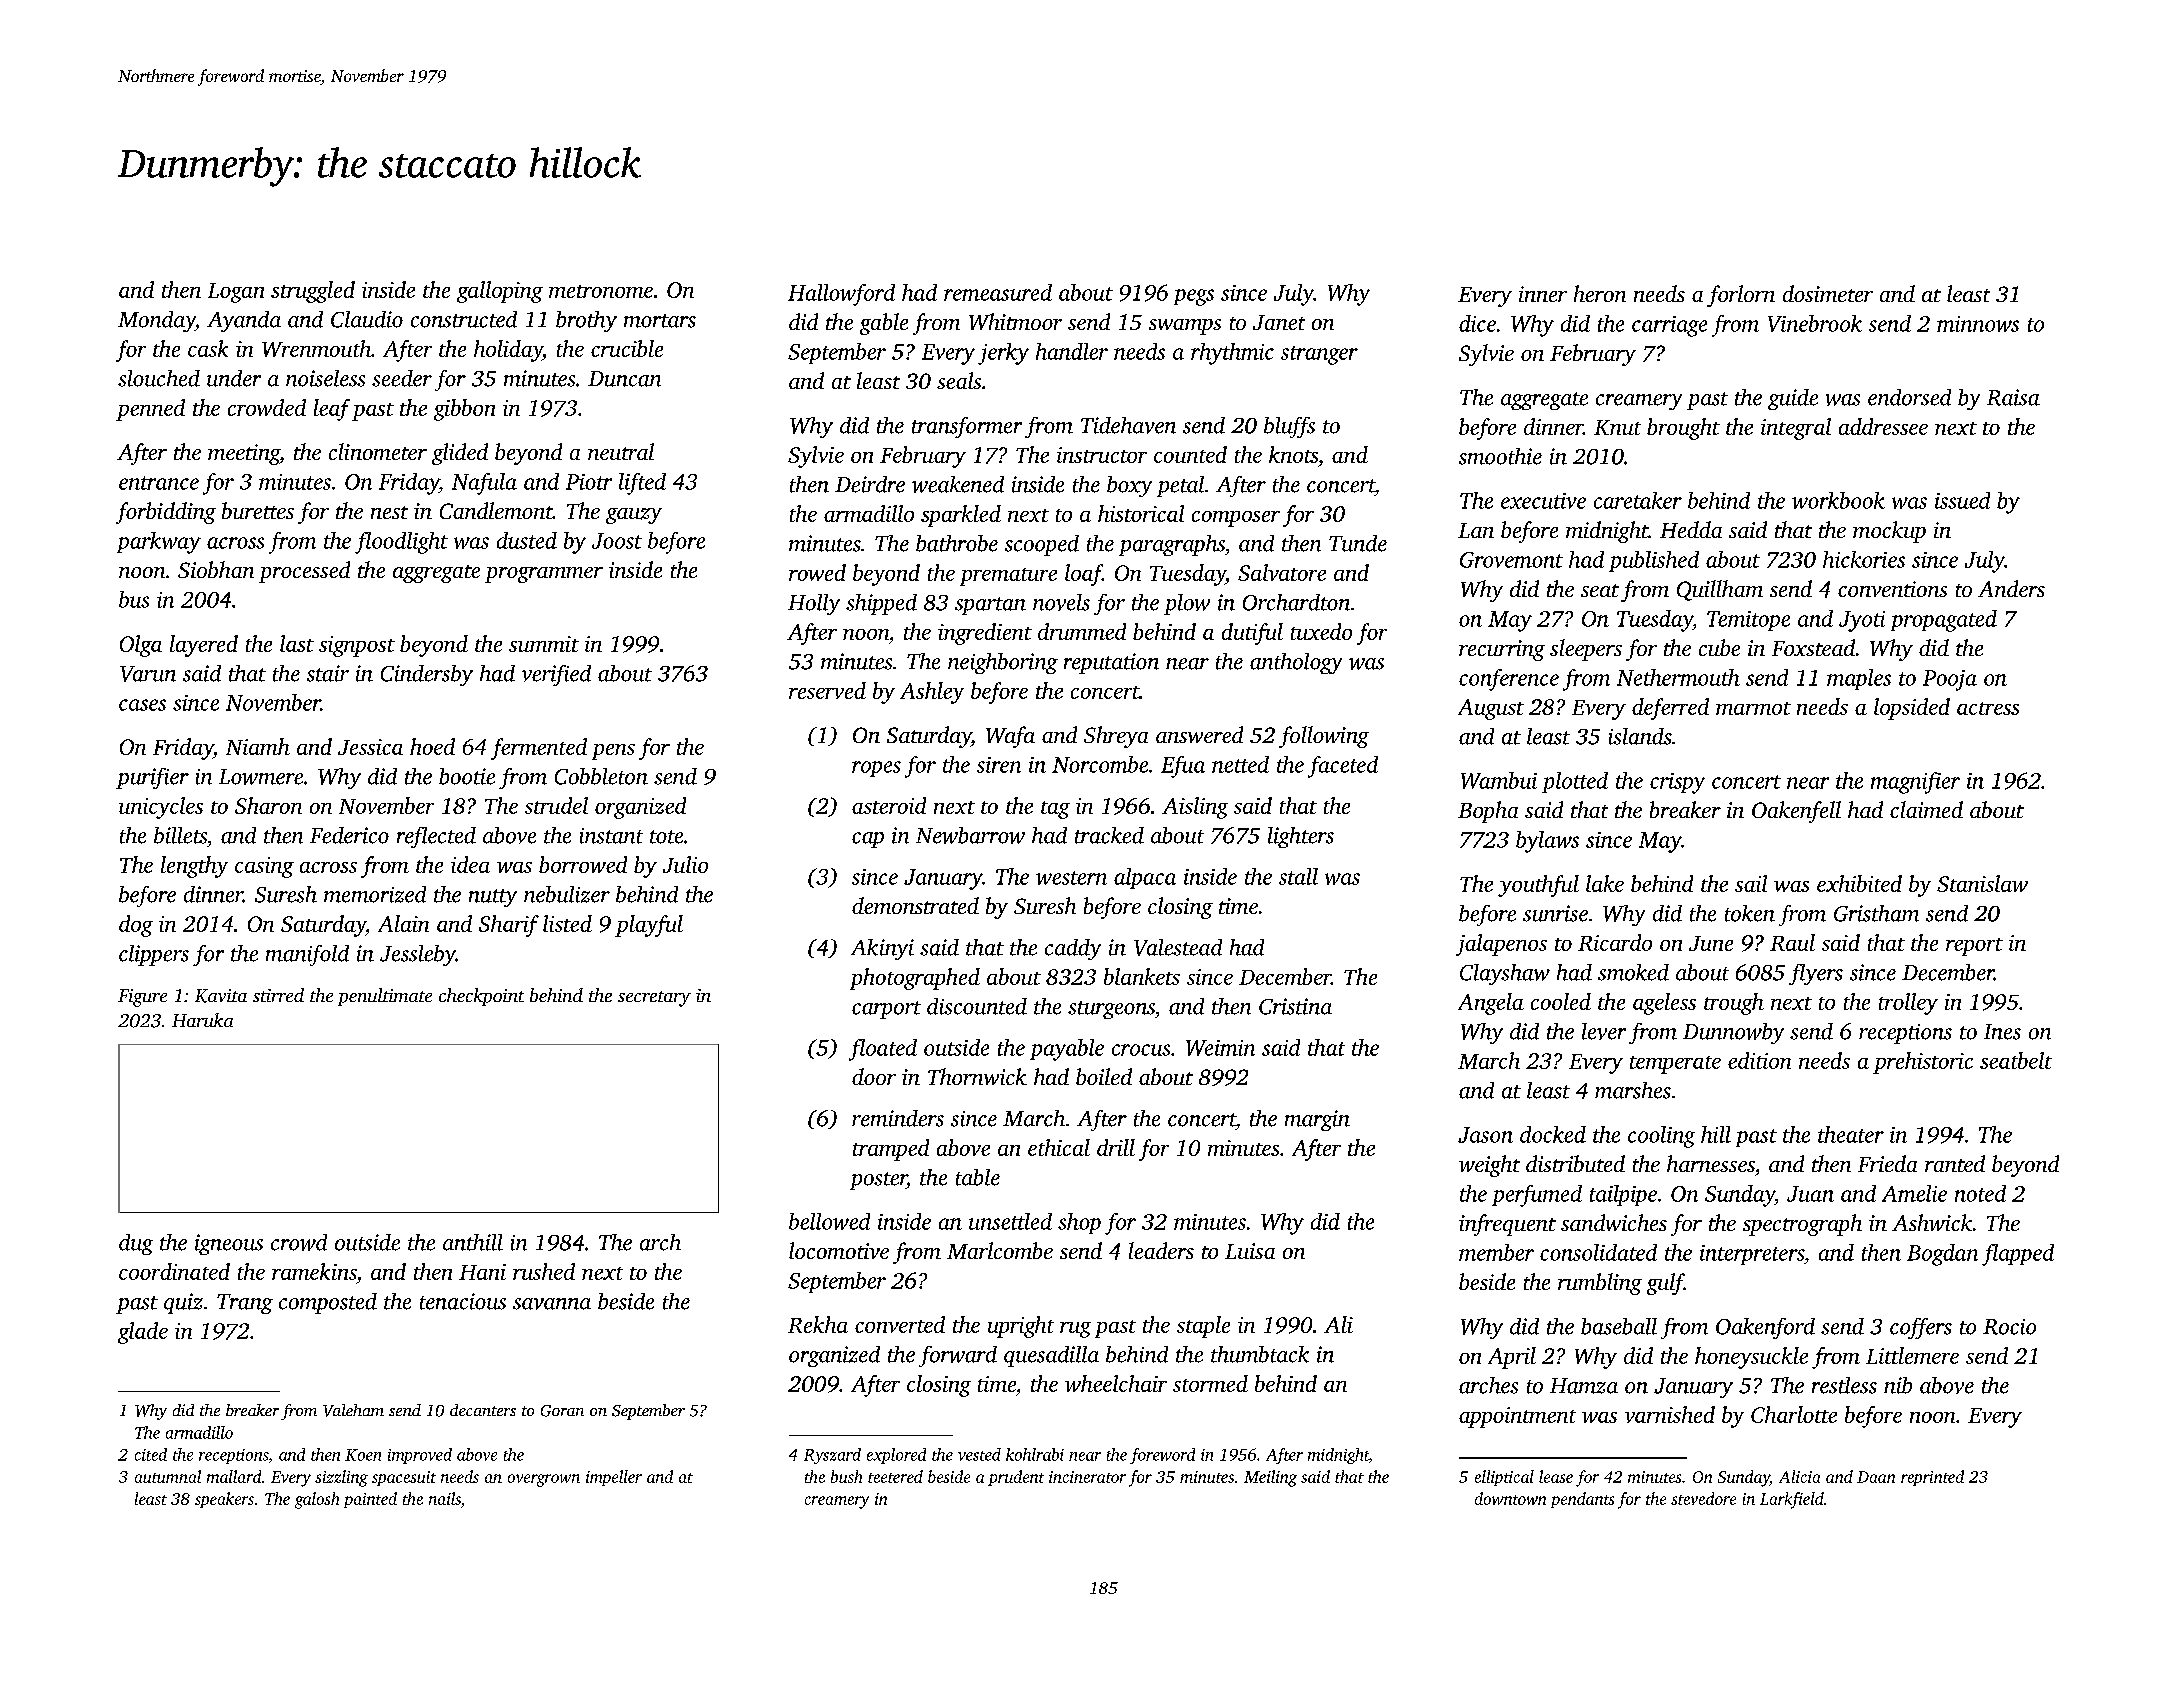 This document has height=1683, width=2178. I want to click on Weimin, so click(1220, 1048).
